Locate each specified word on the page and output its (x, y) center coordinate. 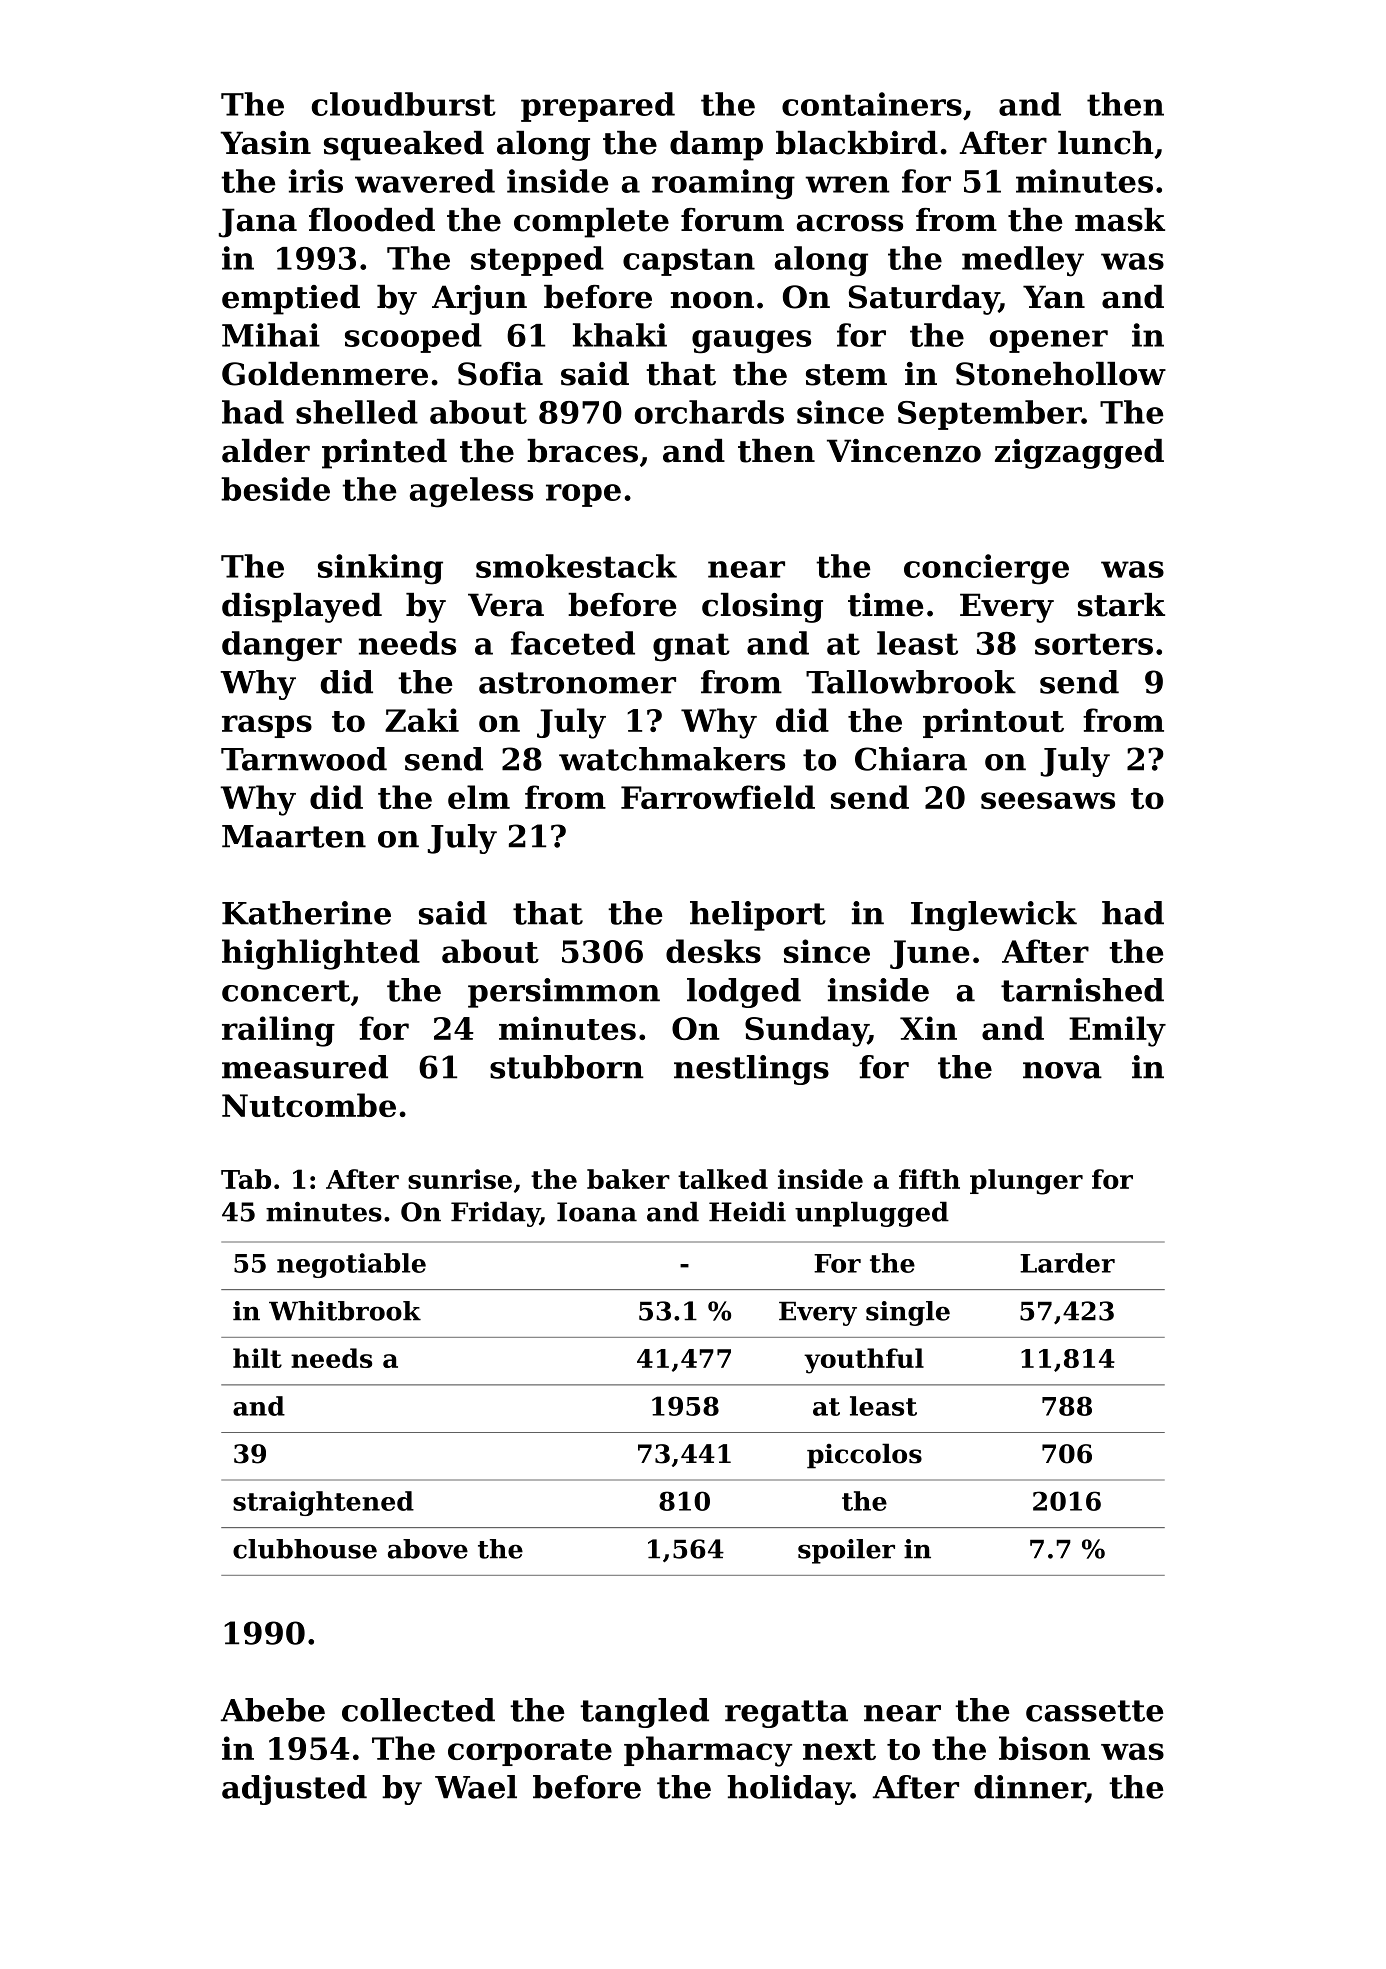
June (929, 954)
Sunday (806, 1031)
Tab (246, 1179)
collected (418, 1710)
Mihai (271, 335)
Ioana (597, 1212)
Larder (1067, 1263)
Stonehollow (1061, 374)
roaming (723, 184)
